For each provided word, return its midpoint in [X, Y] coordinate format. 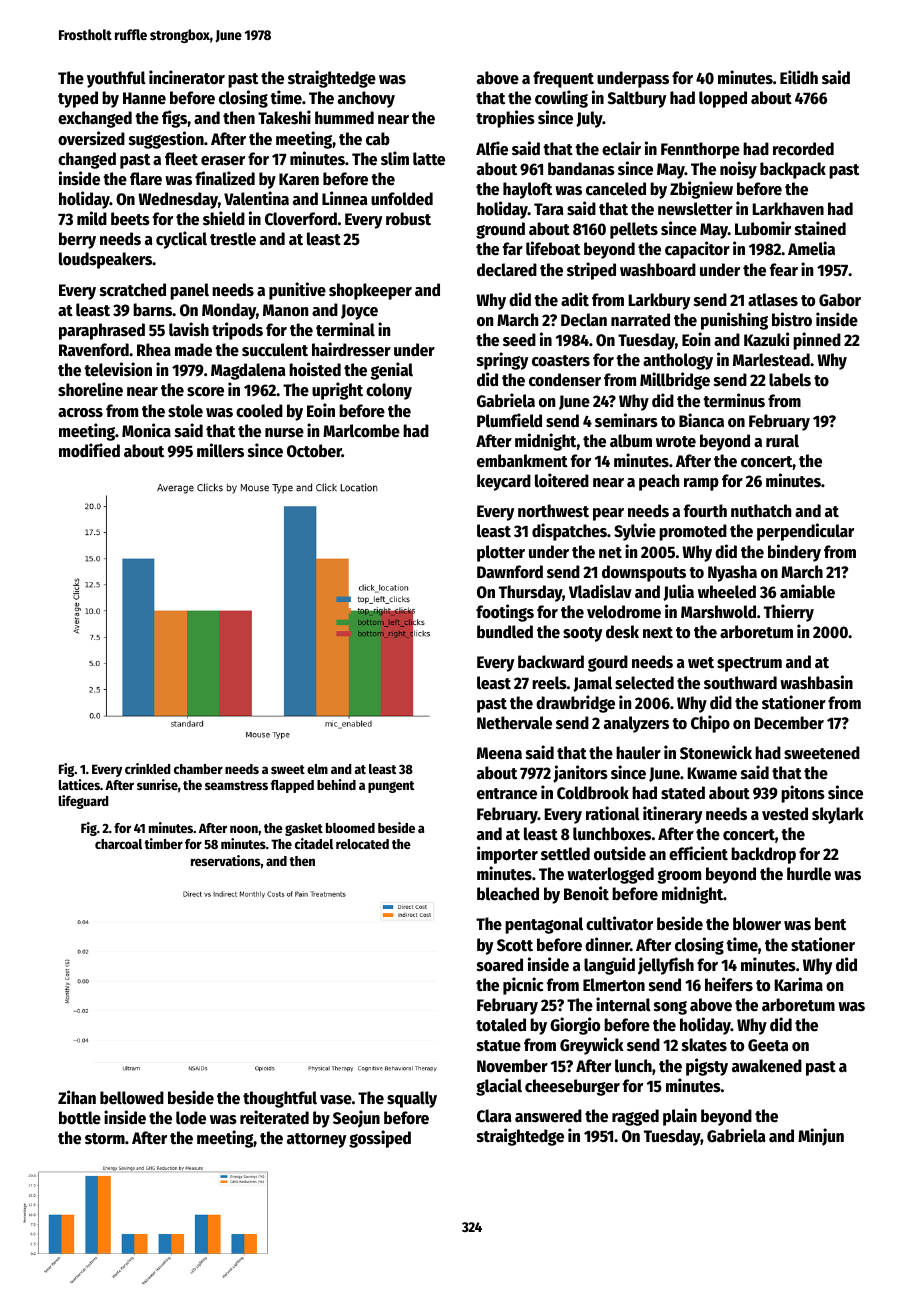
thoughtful [280, 1099]
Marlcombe [361, 431]
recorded [803, 149]
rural [782, 441]
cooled [259, 411]
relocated [362, 844]
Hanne [144, 98]
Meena [499, 753]
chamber [198, 769]
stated [683, 793]
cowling [561, 99]
